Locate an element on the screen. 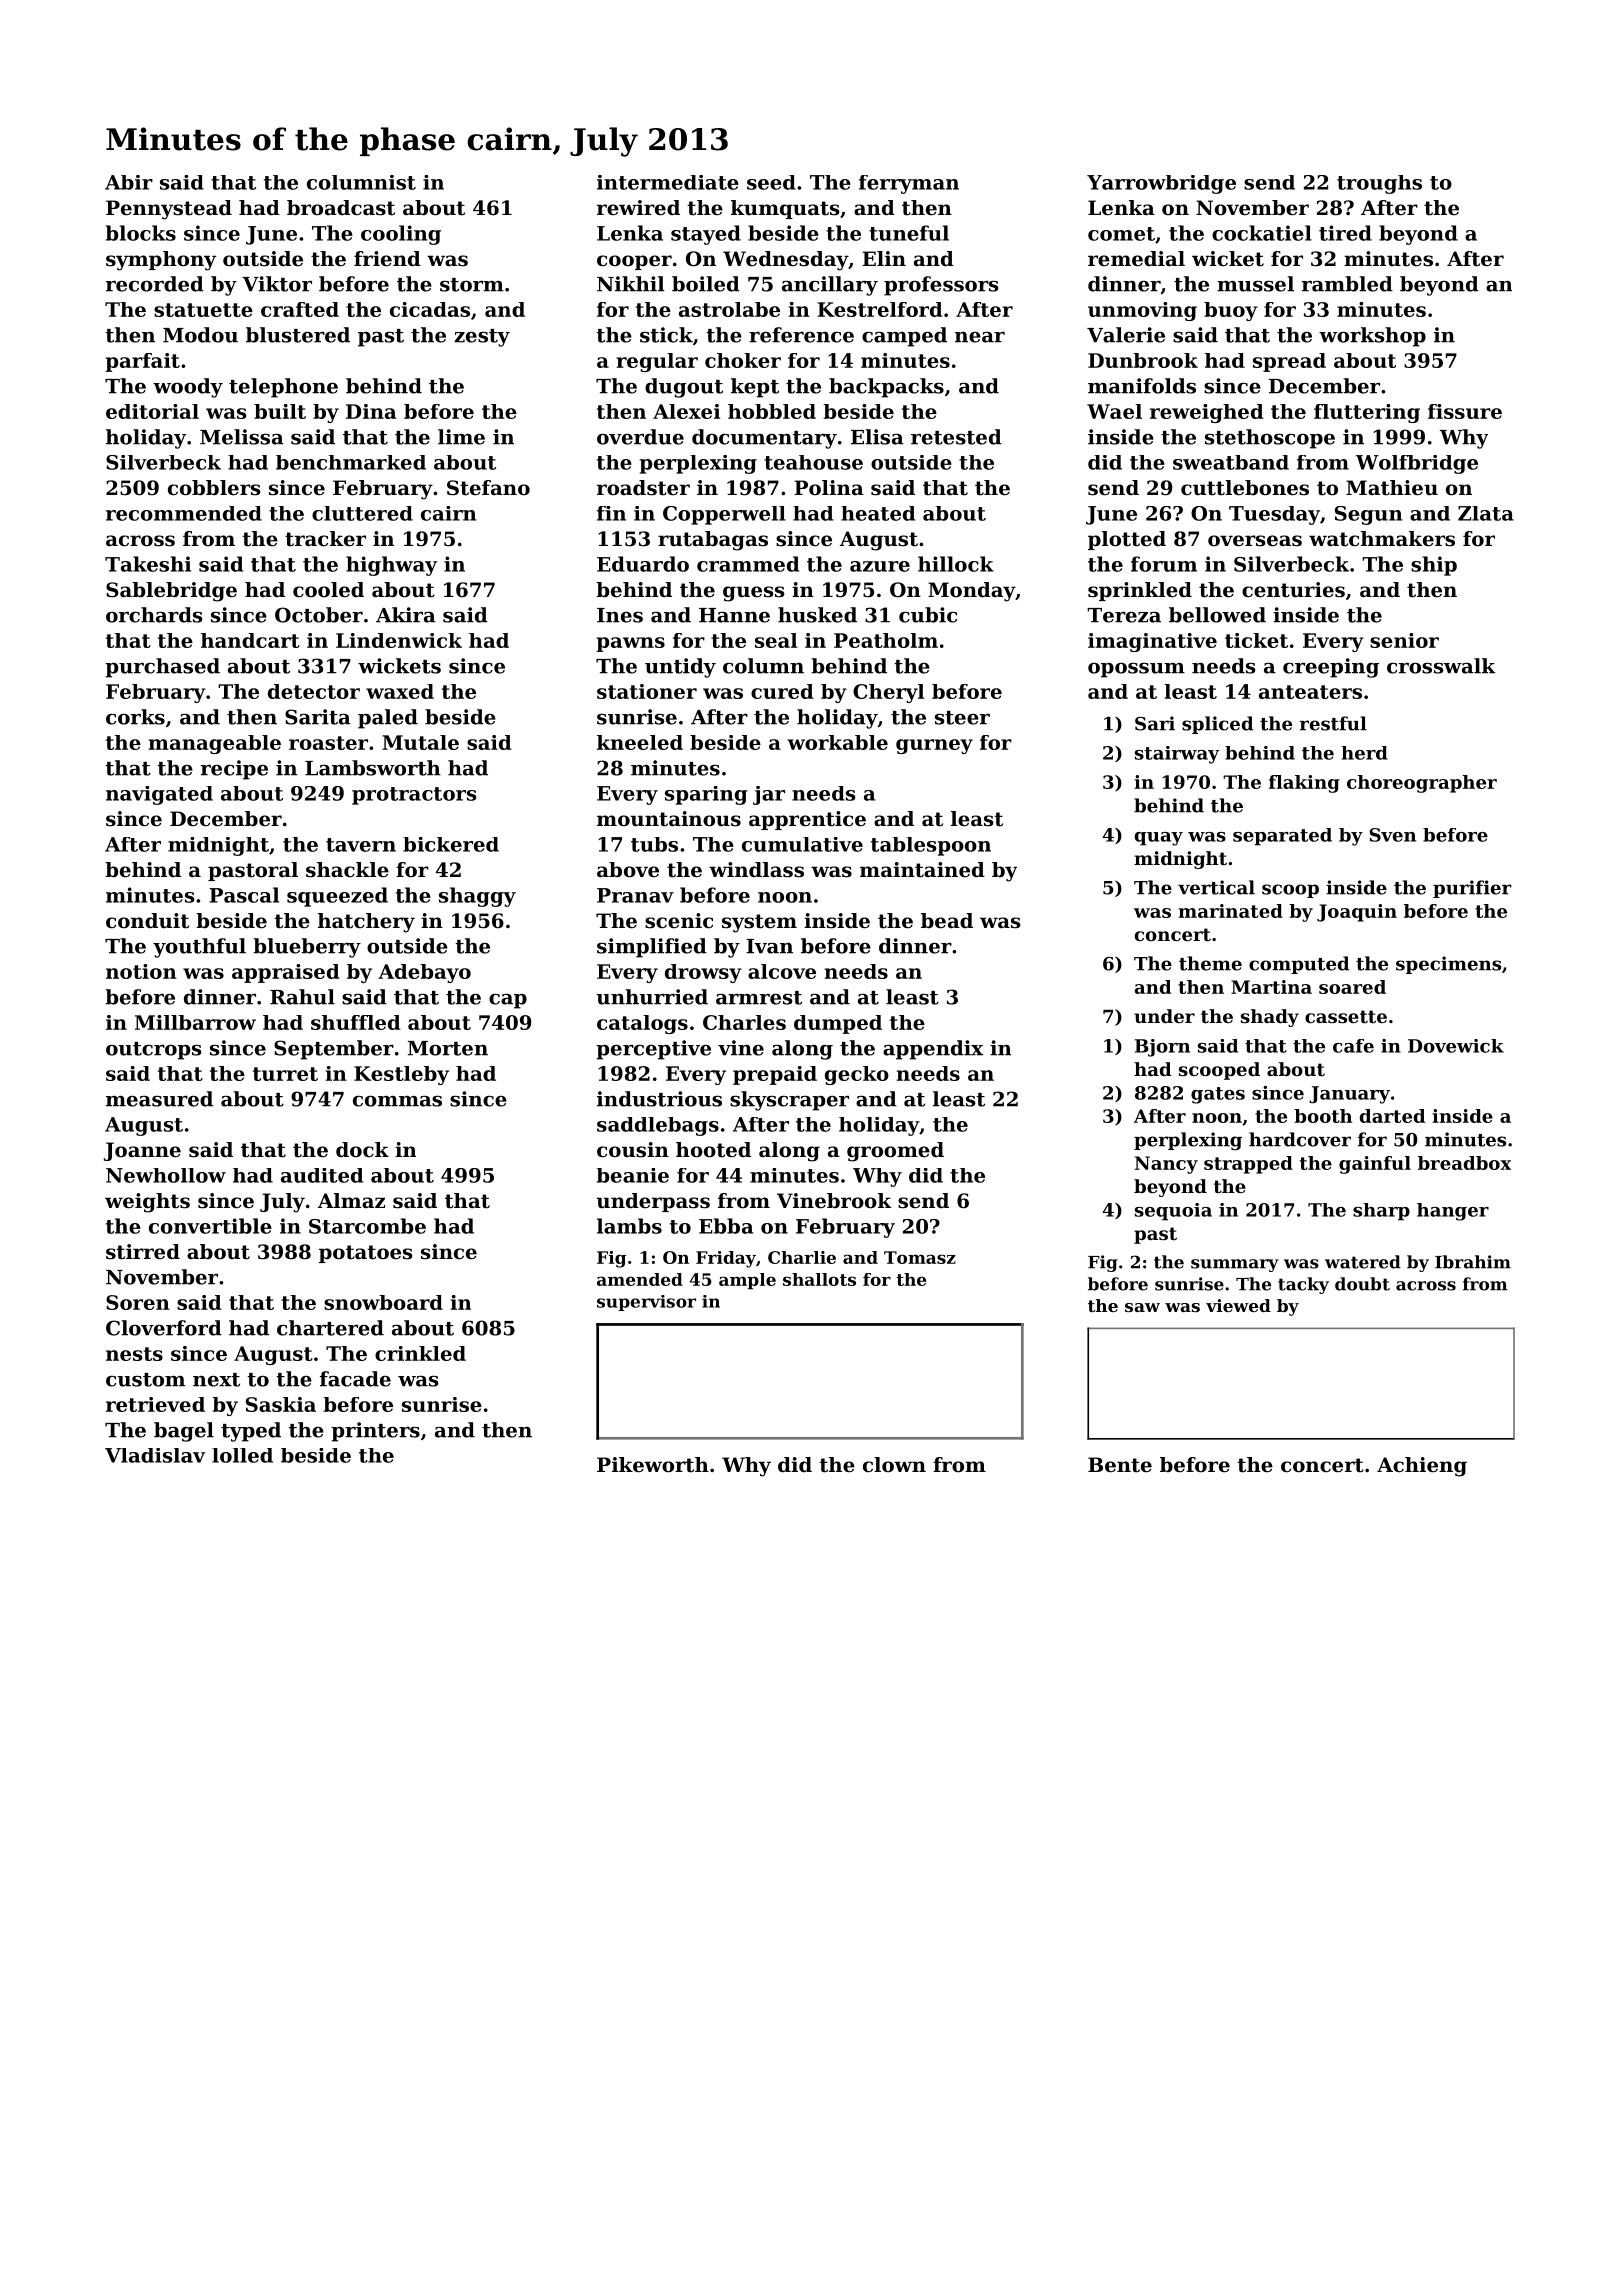 This screenshot has width=1620, height=2292. choreographer is located at coordinates (1422, 784).
